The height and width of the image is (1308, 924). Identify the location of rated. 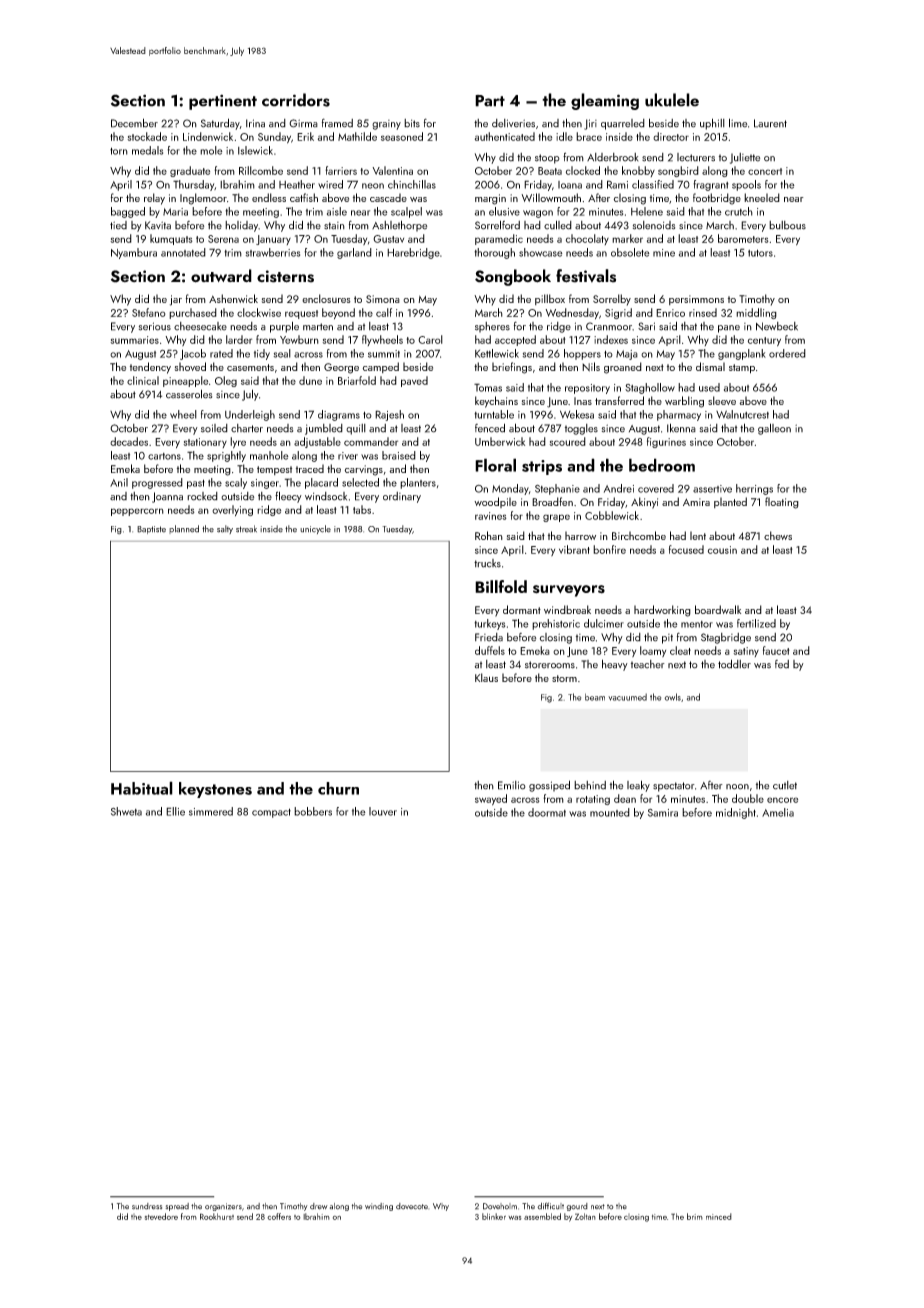
(221, 353).
